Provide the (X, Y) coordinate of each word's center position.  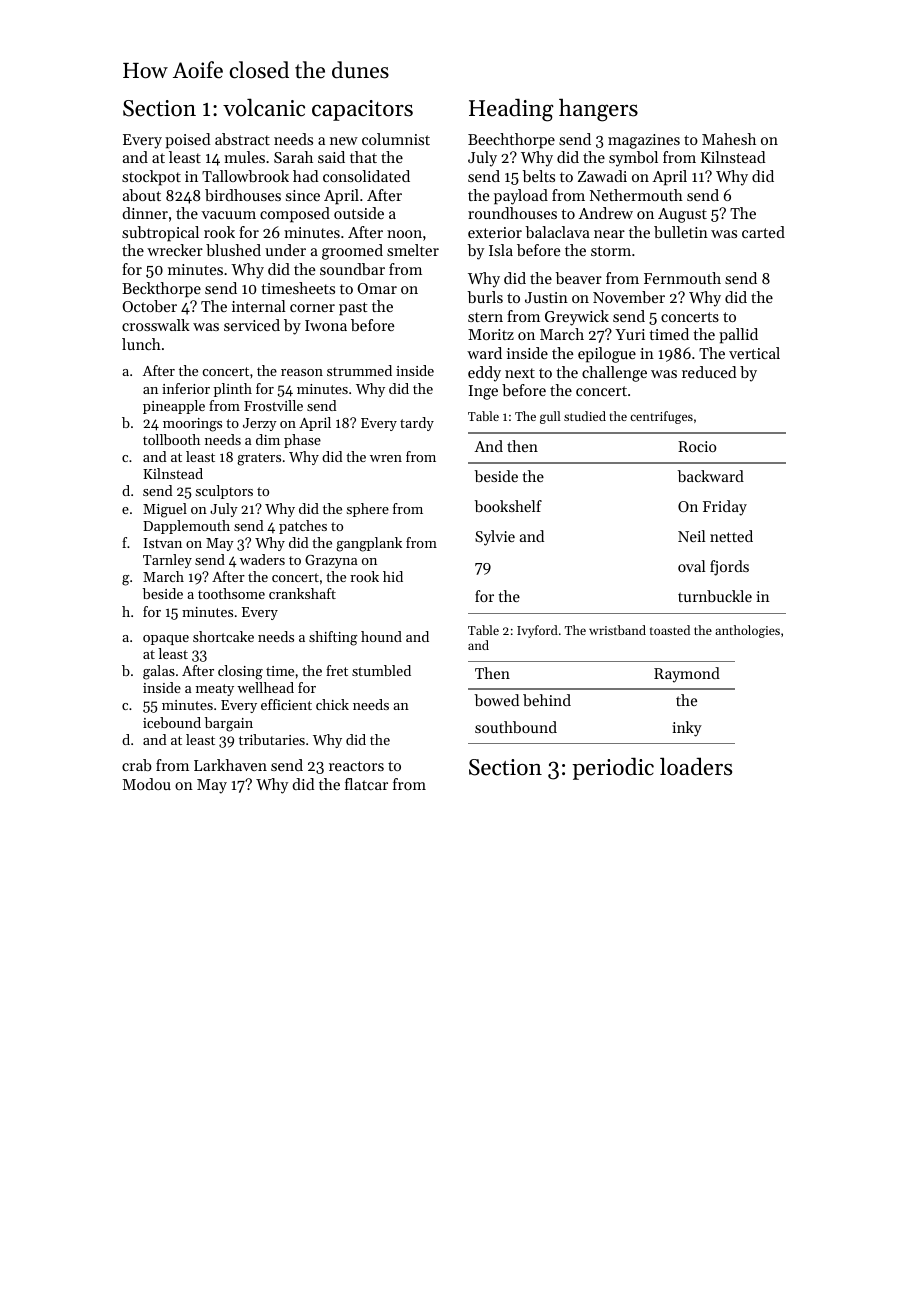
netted (731, 536)
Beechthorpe (511, 141)
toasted (670, 630)
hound (381, 636)
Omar (377, 288)
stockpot (151, 178)
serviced (252, 325)
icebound (172, 722)
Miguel (165, 510)
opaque (166, 640)
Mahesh (729, 139)
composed (295, 215)
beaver (578, 278)
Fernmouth (682, 278)
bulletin (681, 232)
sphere (368, 510)
